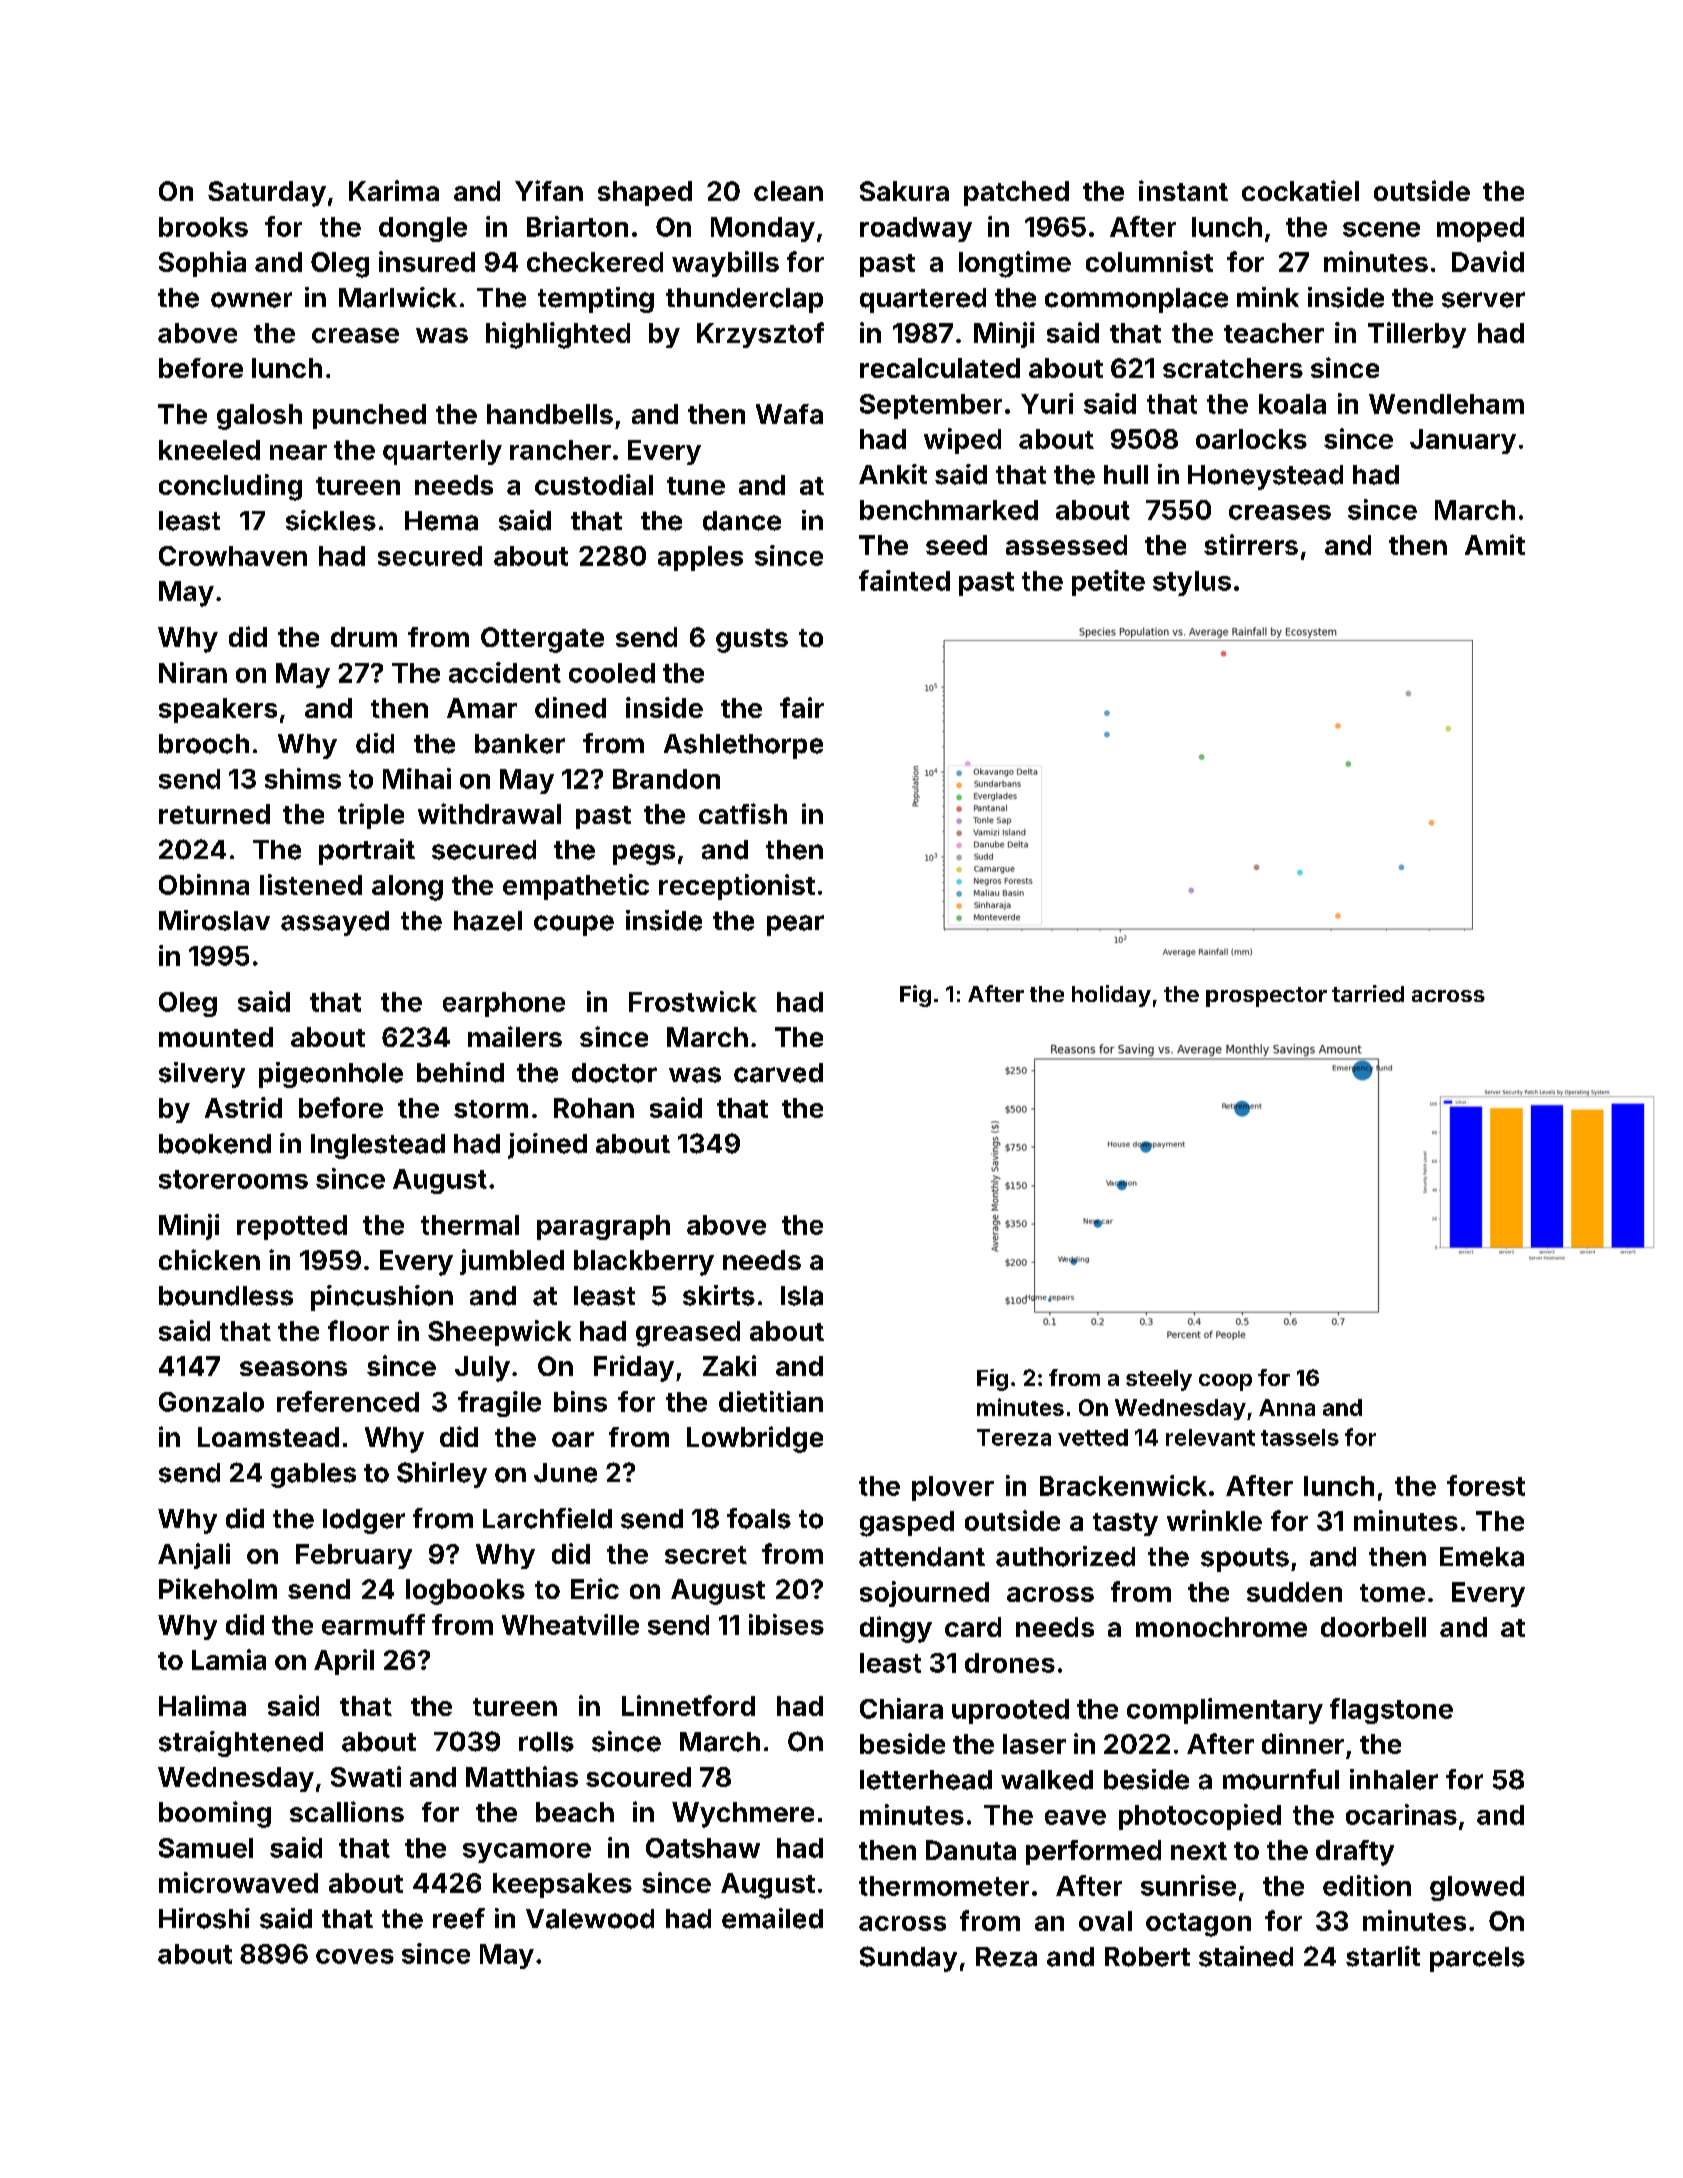  What do you see at coordinates (1368, 993) in the document?
I see `tarried` at bounding box center [1368, 993].
